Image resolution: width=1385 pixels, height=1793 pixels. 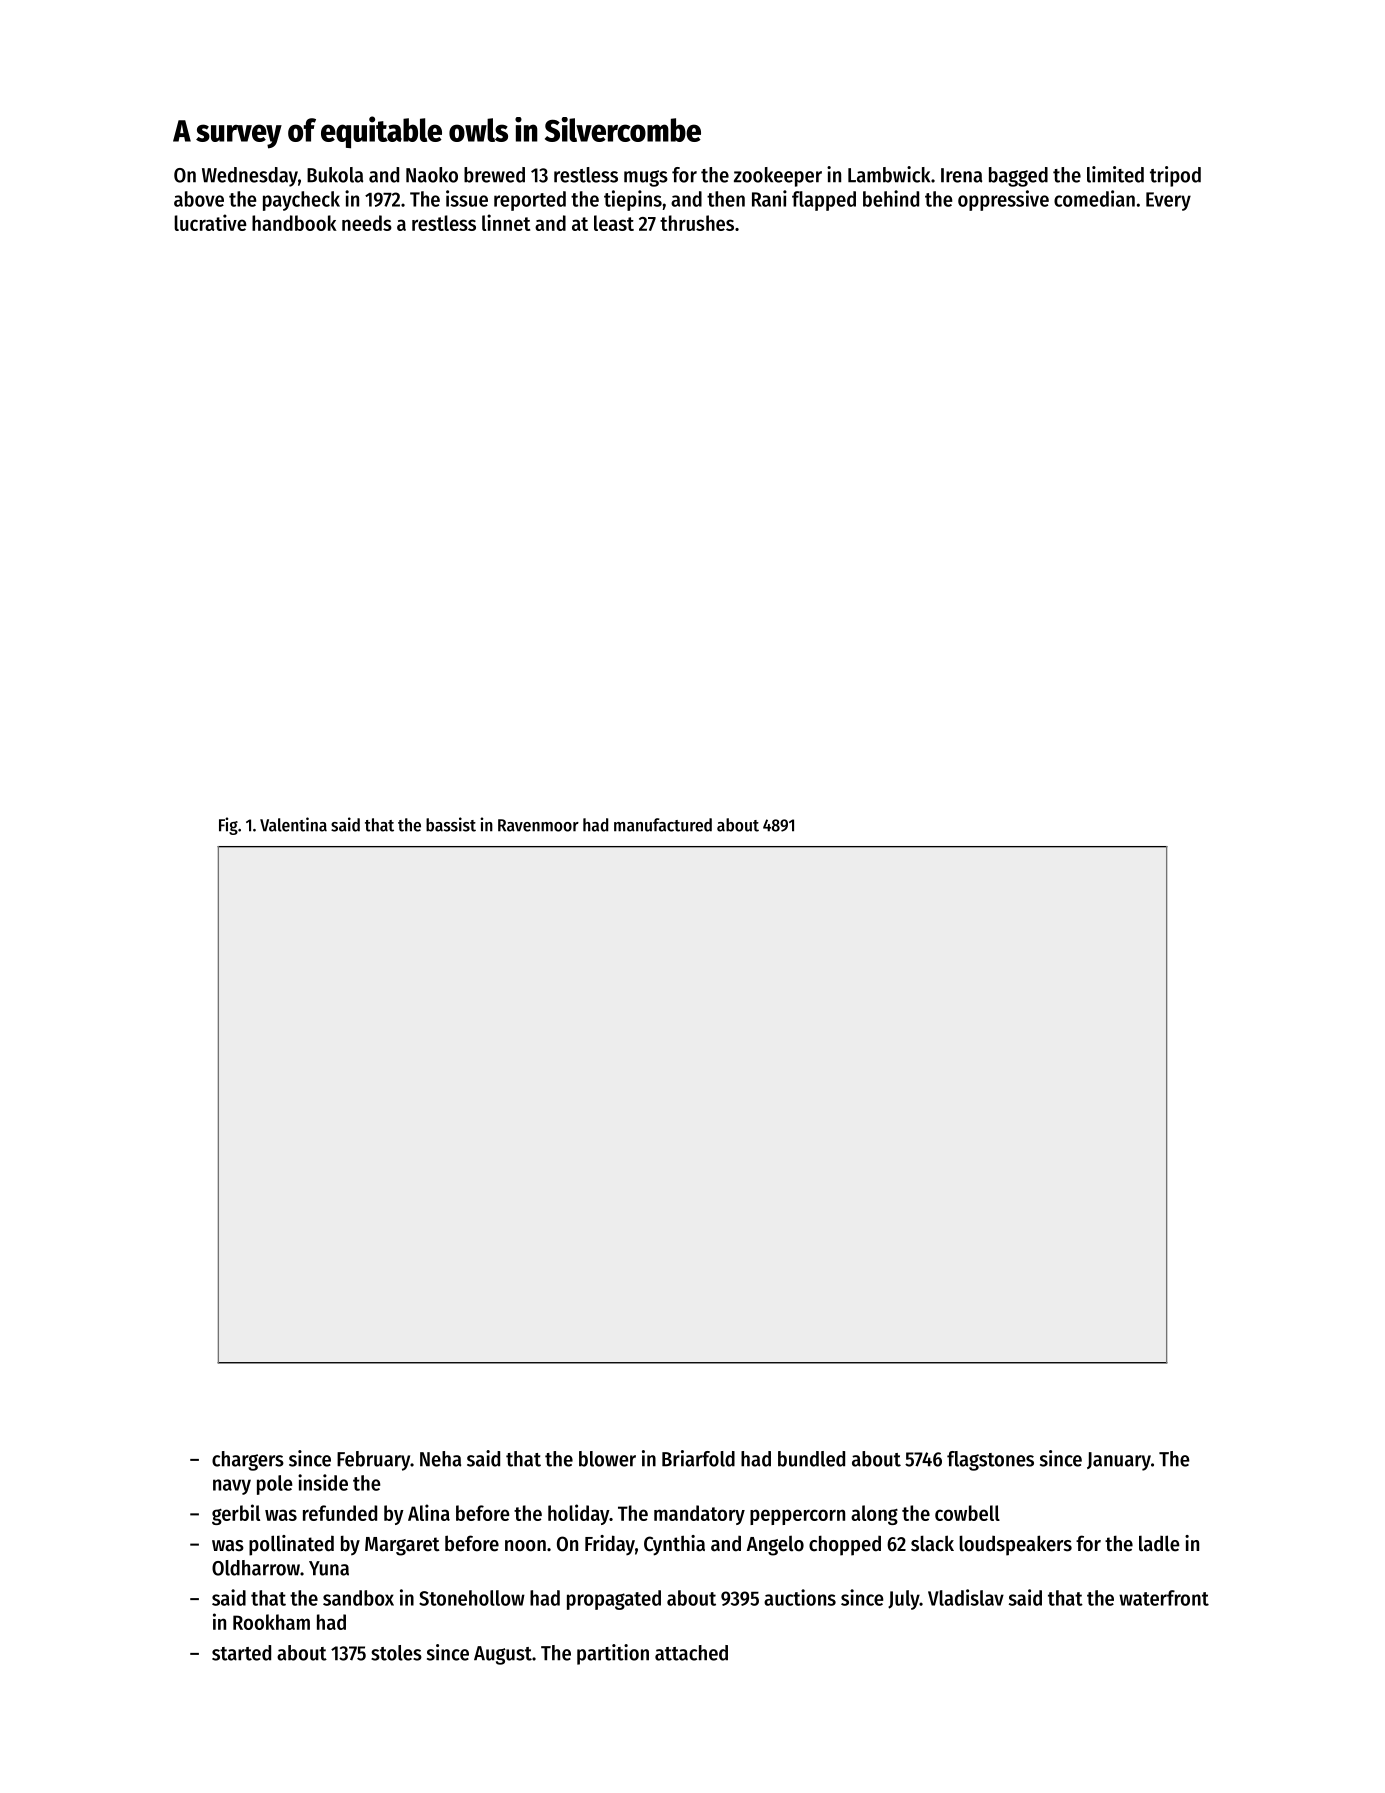 What do you see at coordinates (335, 175) in the image?
I see `Bukola` at bounding box center [335, 175].
